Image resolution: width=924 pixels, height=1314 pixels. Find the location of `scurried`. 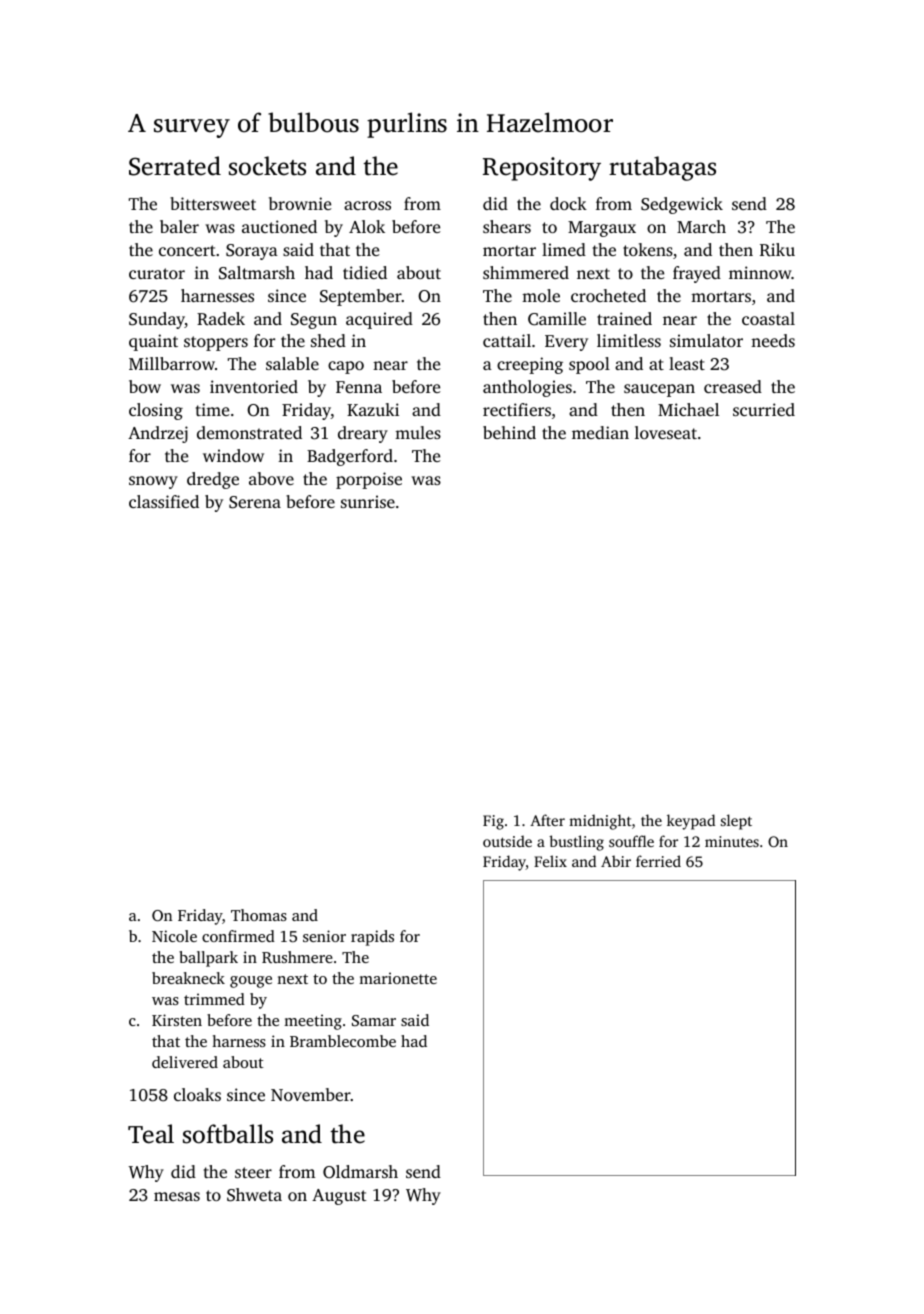

scurried is located at coordinates (764, 409).
